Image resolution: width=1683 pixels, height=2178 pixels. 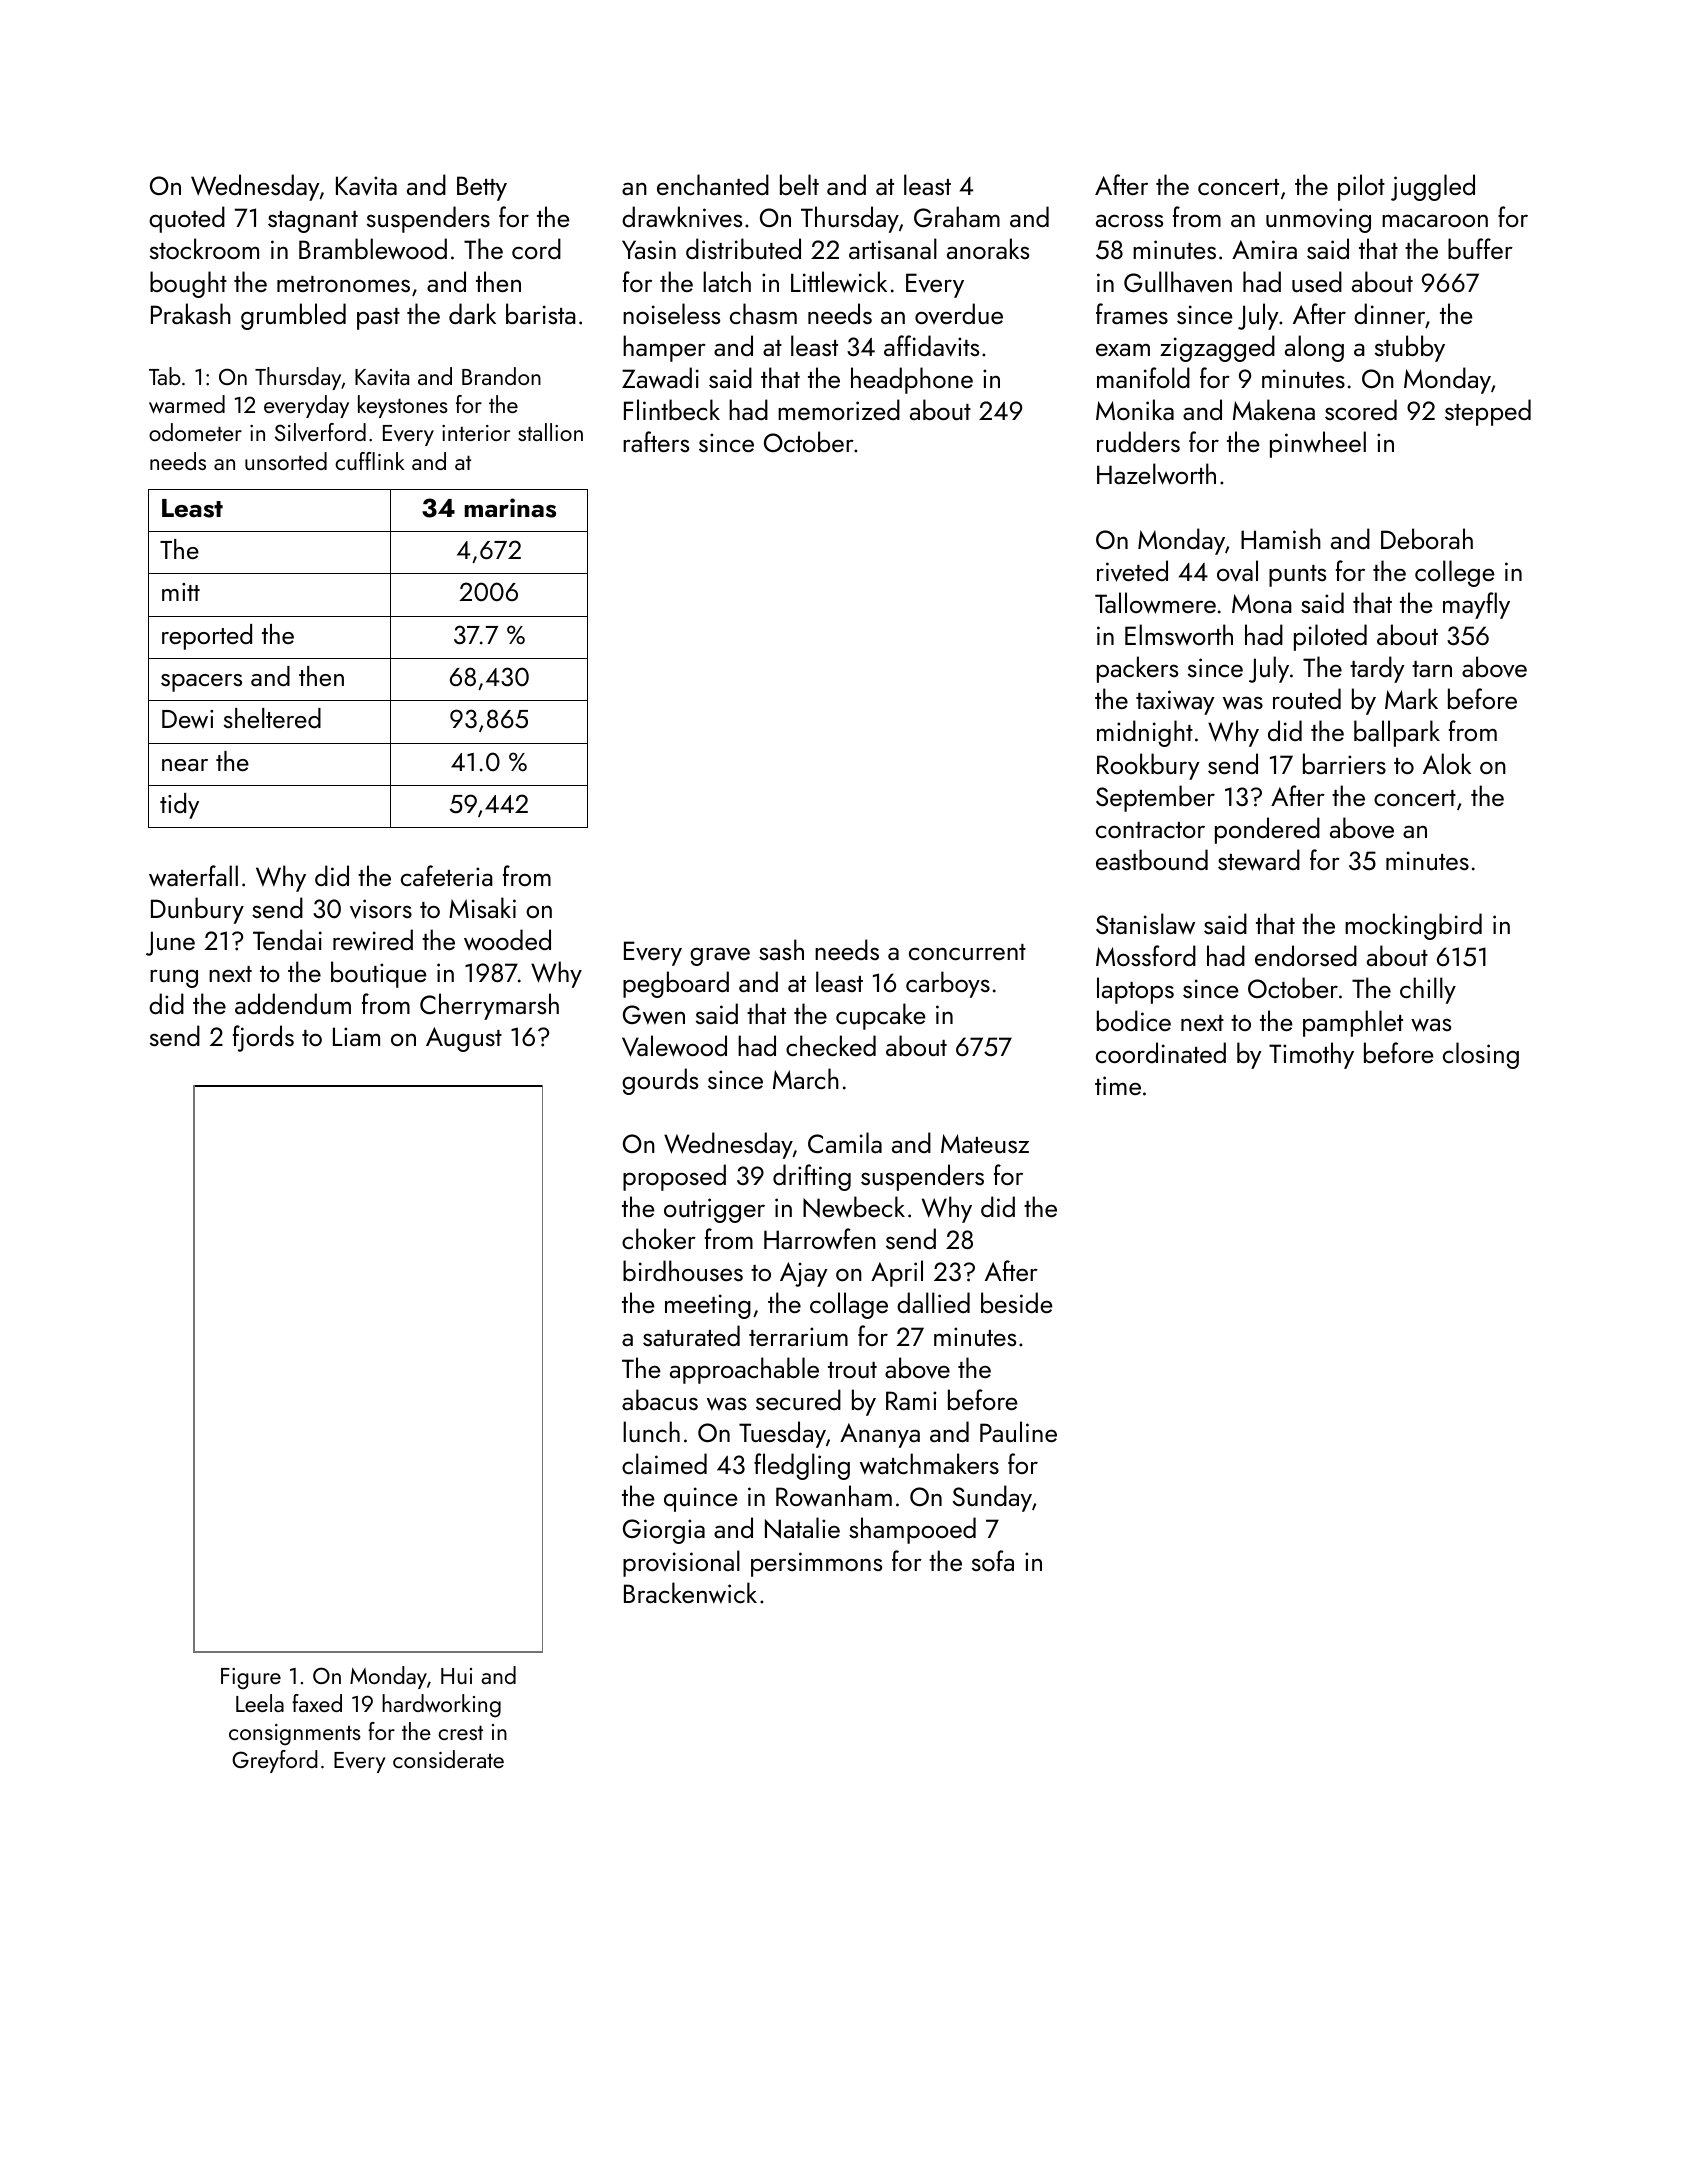 What do you see at coordinates (204, 248) in the screenshot?
I see `stockroom` at bounding box center [204, 248].
